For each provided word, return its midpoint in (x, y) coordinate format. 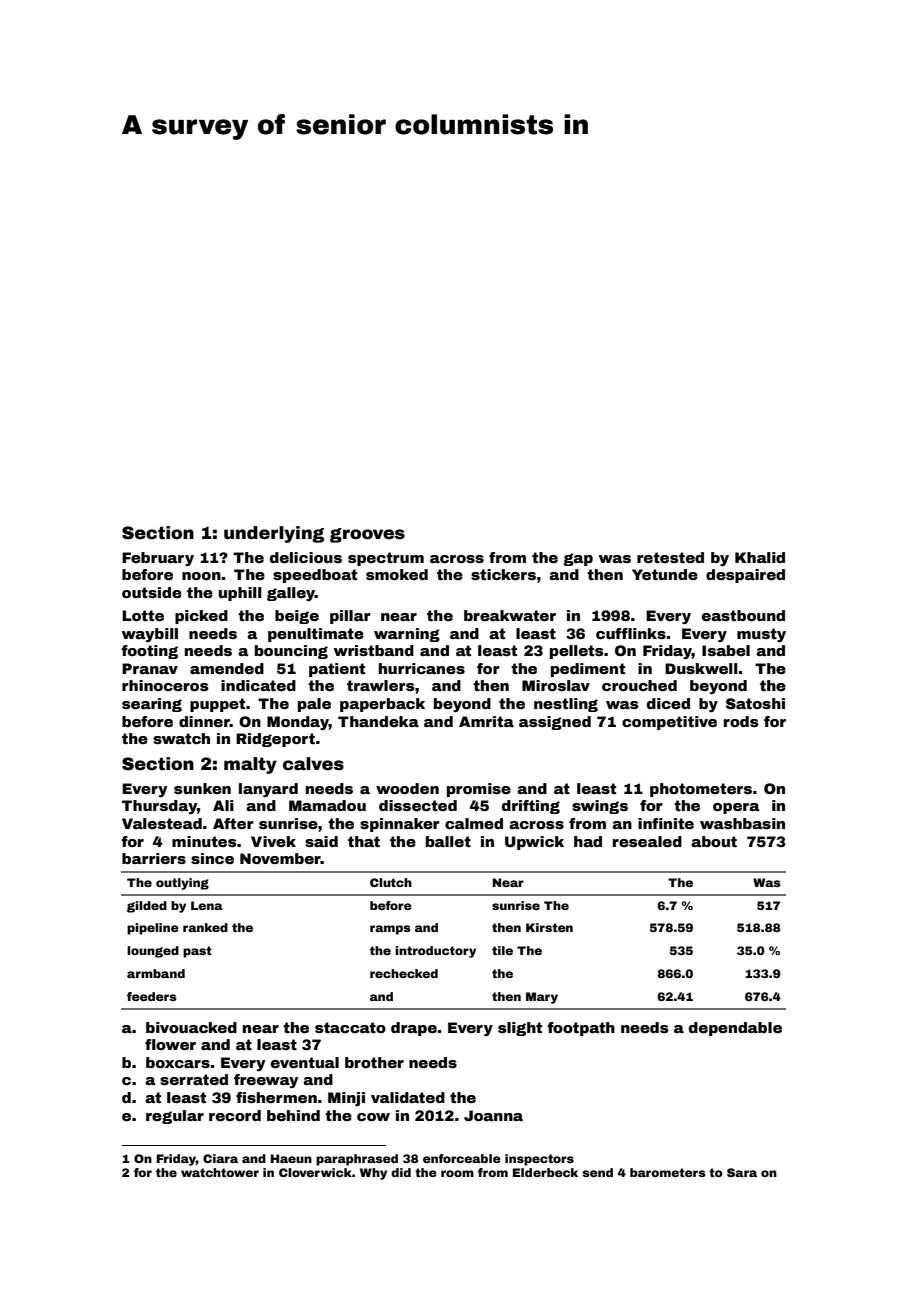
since (212, 858)
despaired (745, 576)
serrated (194, 1079)
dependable (735, 1029)
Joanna (493, 1115)
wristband (374, 650)
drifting (531, 807)
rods (741, 721)
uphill (240, 594)
